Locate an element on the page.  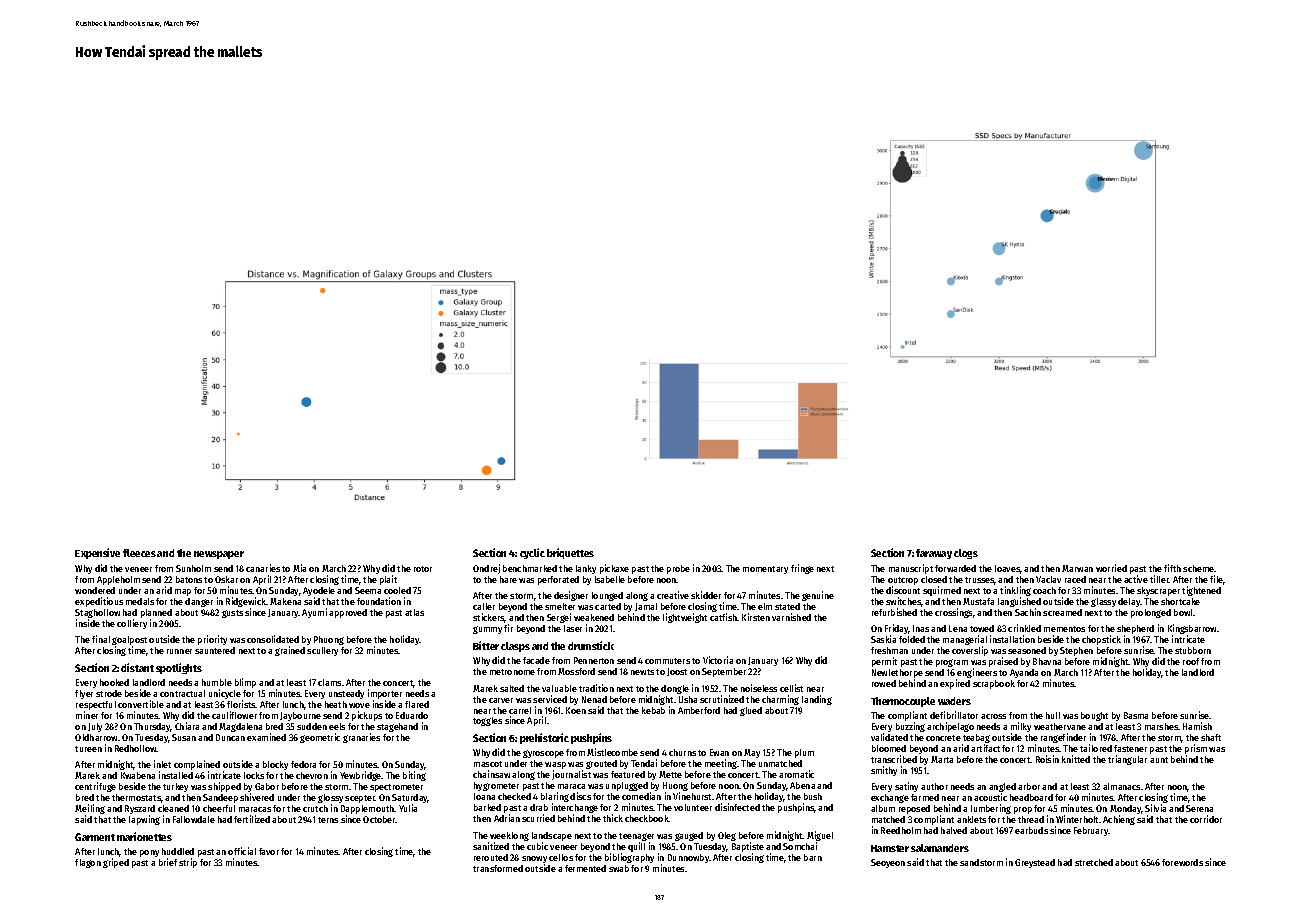
hooked is located at coordinates (114, 682).
